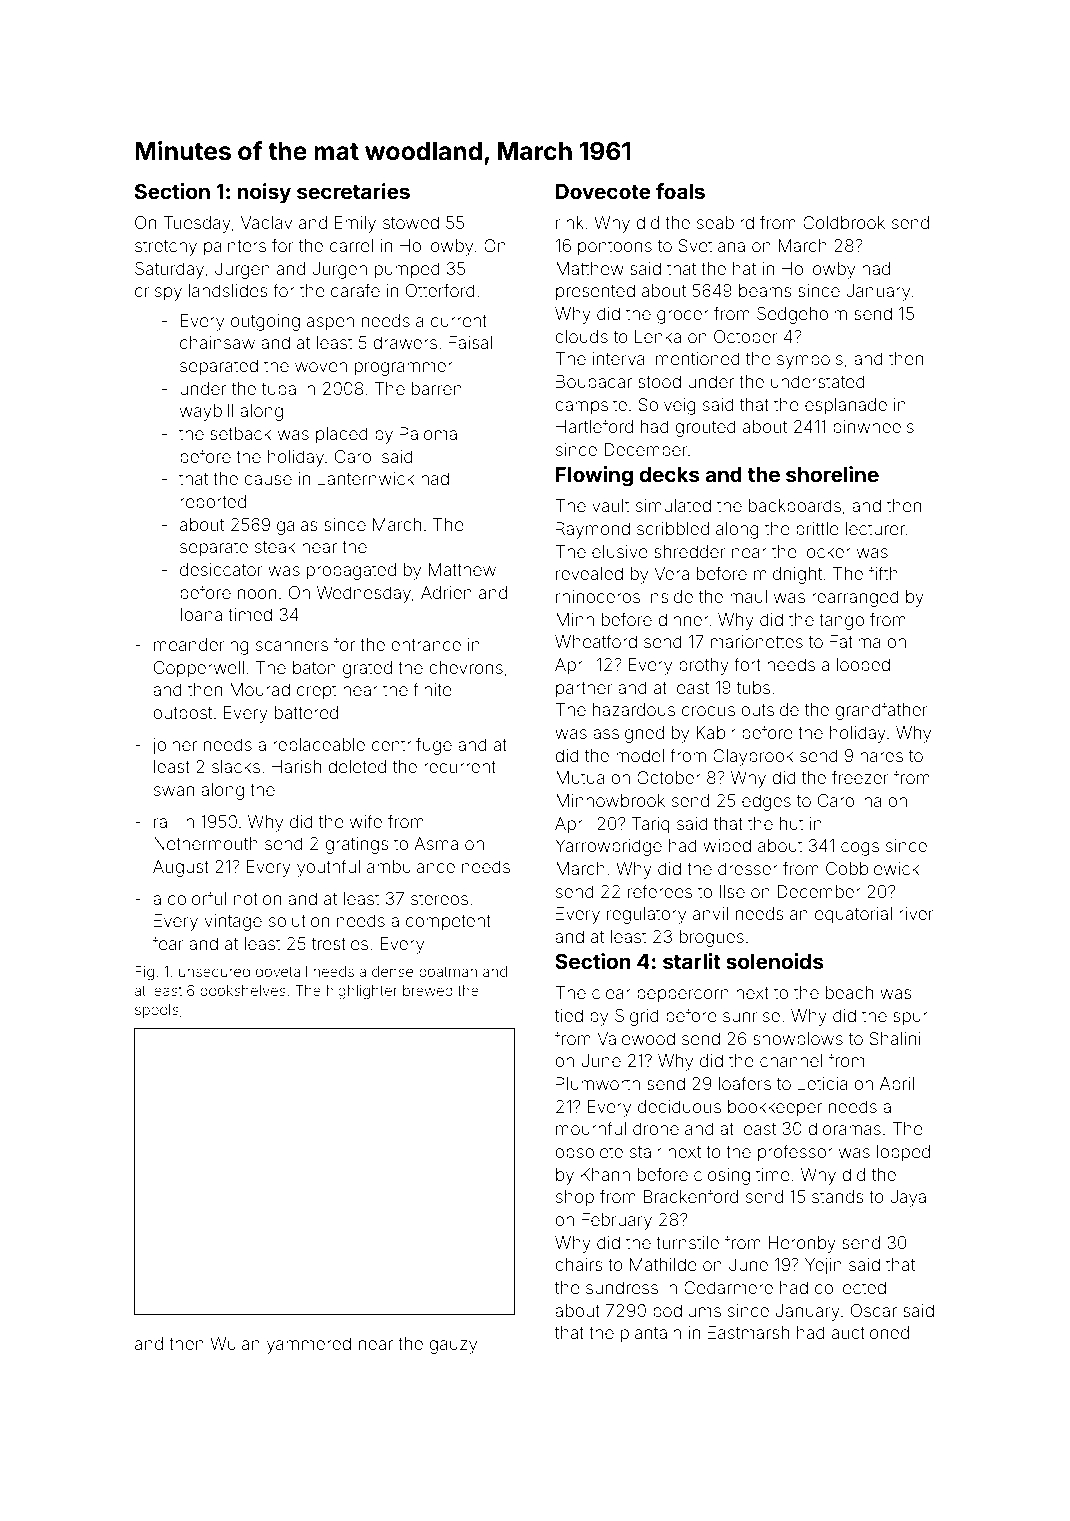  What do you see at coordinates (637, 1017) in the screenshot?
I see `Sigrid` at bounding box center [637, 1017].
